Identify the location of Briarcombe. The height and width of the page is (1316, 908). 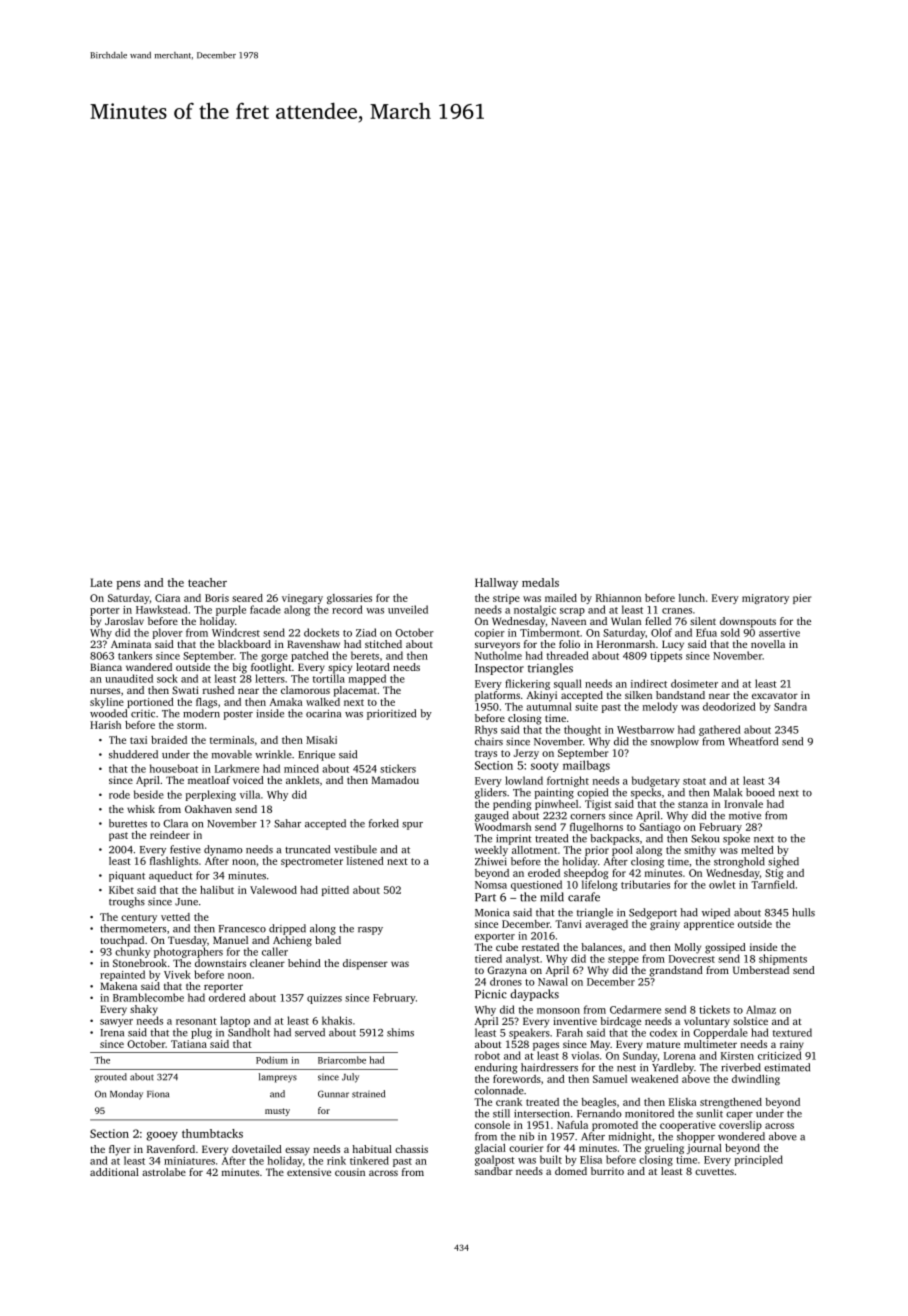
(342, 1060).
